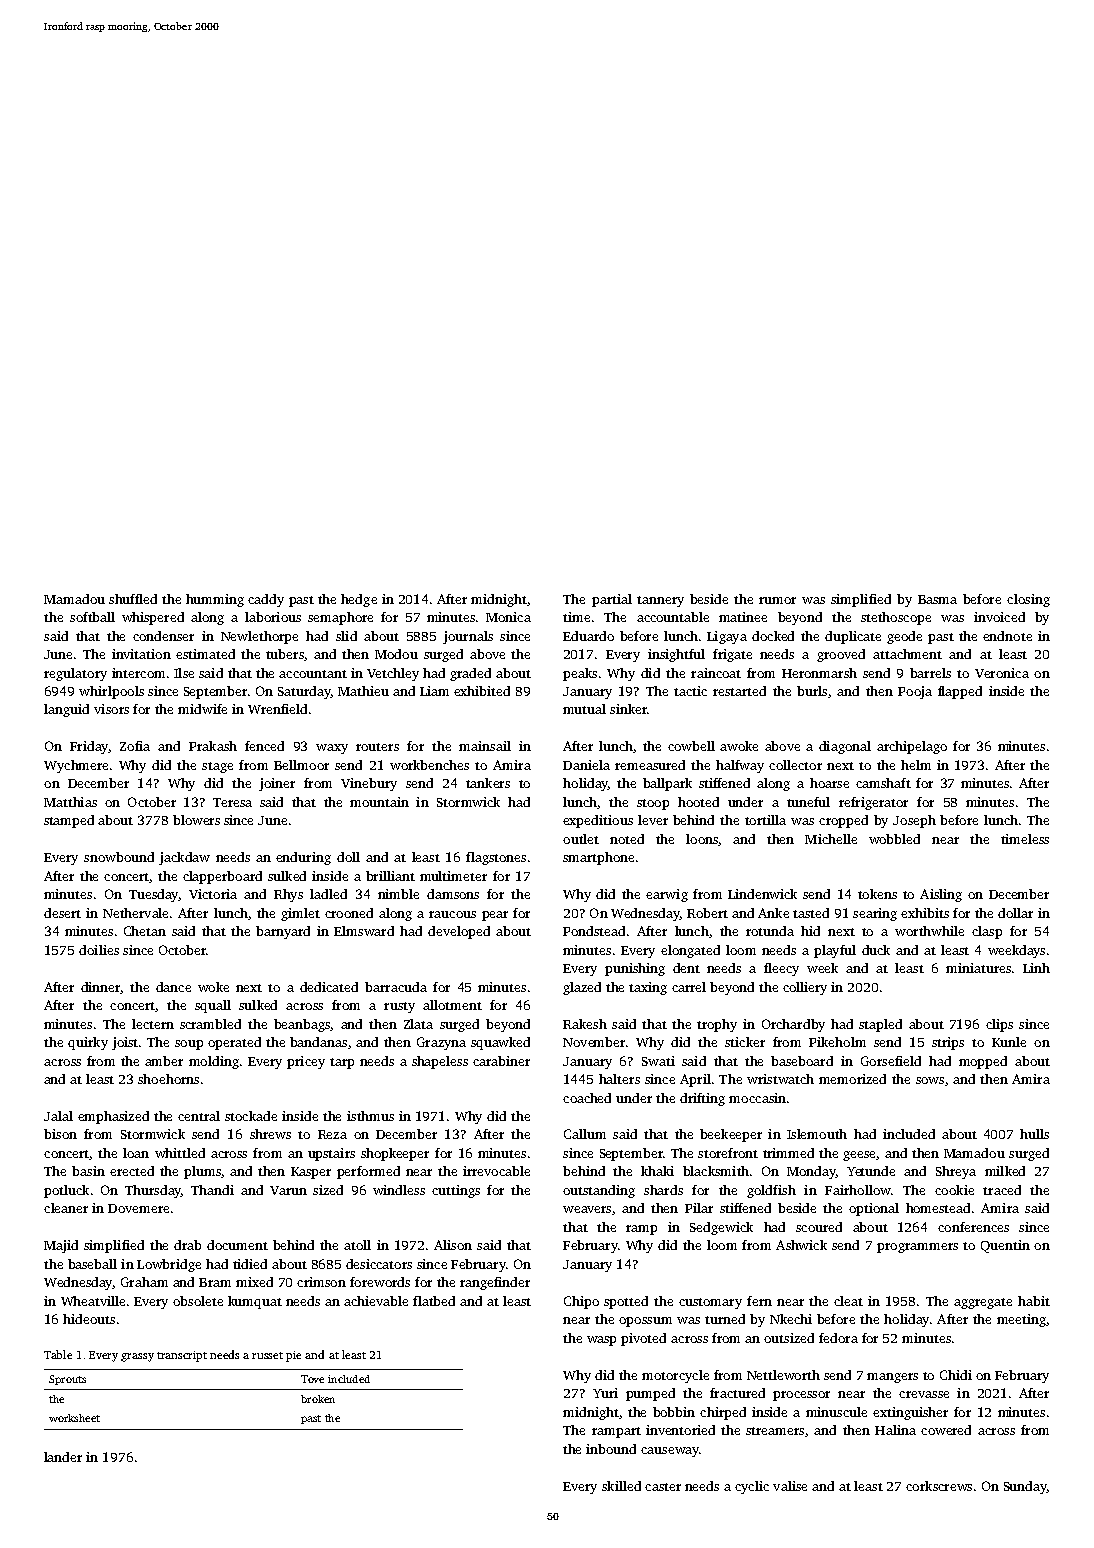  What do you see at coordinates (956, 1172) in the screenshot?
I see `Shreya` at bounding box center [956, 1172].
